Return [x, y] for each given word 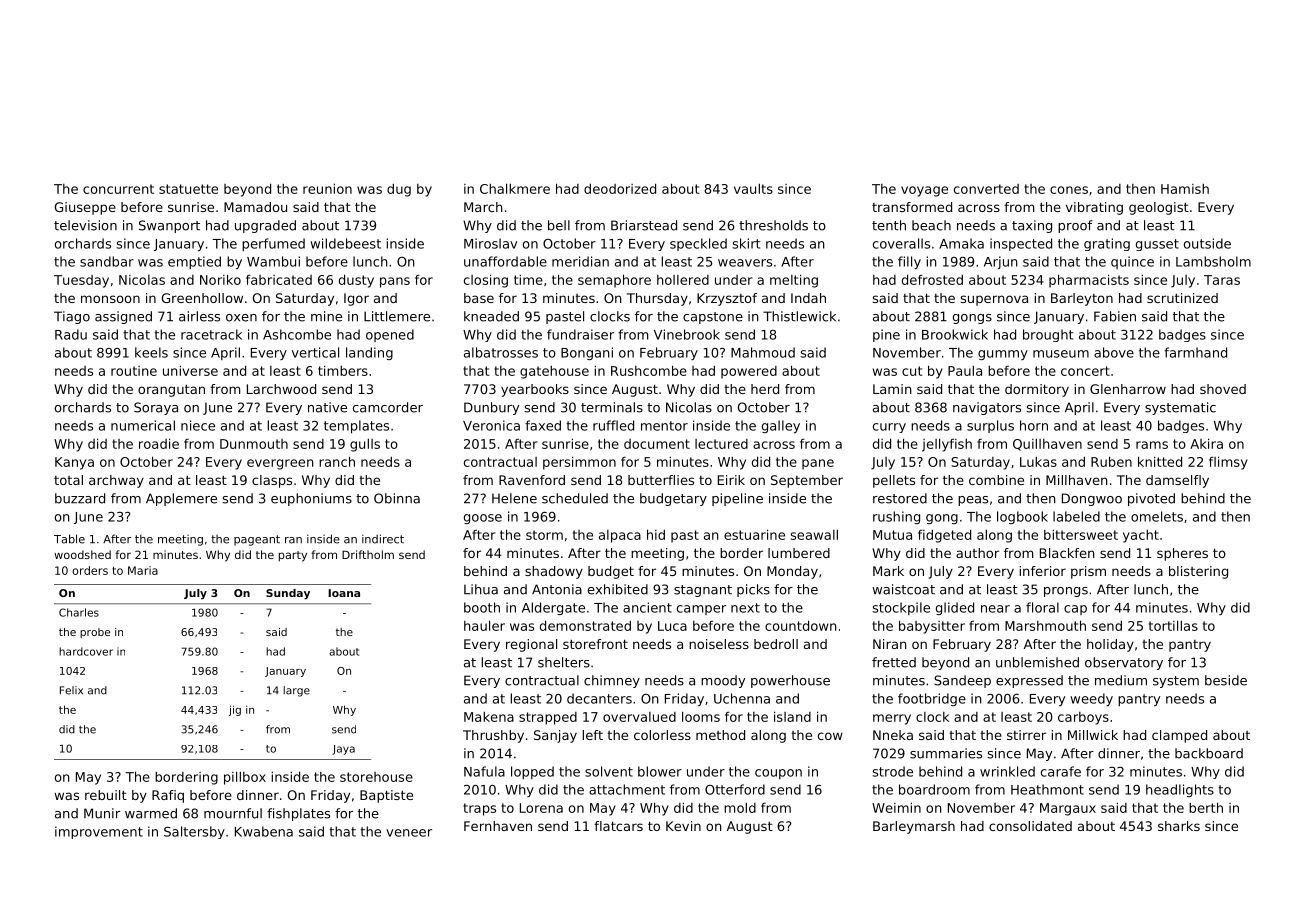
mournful [233, 813]
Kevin [683, 826]
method [720, 735]
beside [1226, 680]
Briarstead [644, 225]
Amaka [961, 243]
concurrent [118, 189]
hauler [484, 625]
